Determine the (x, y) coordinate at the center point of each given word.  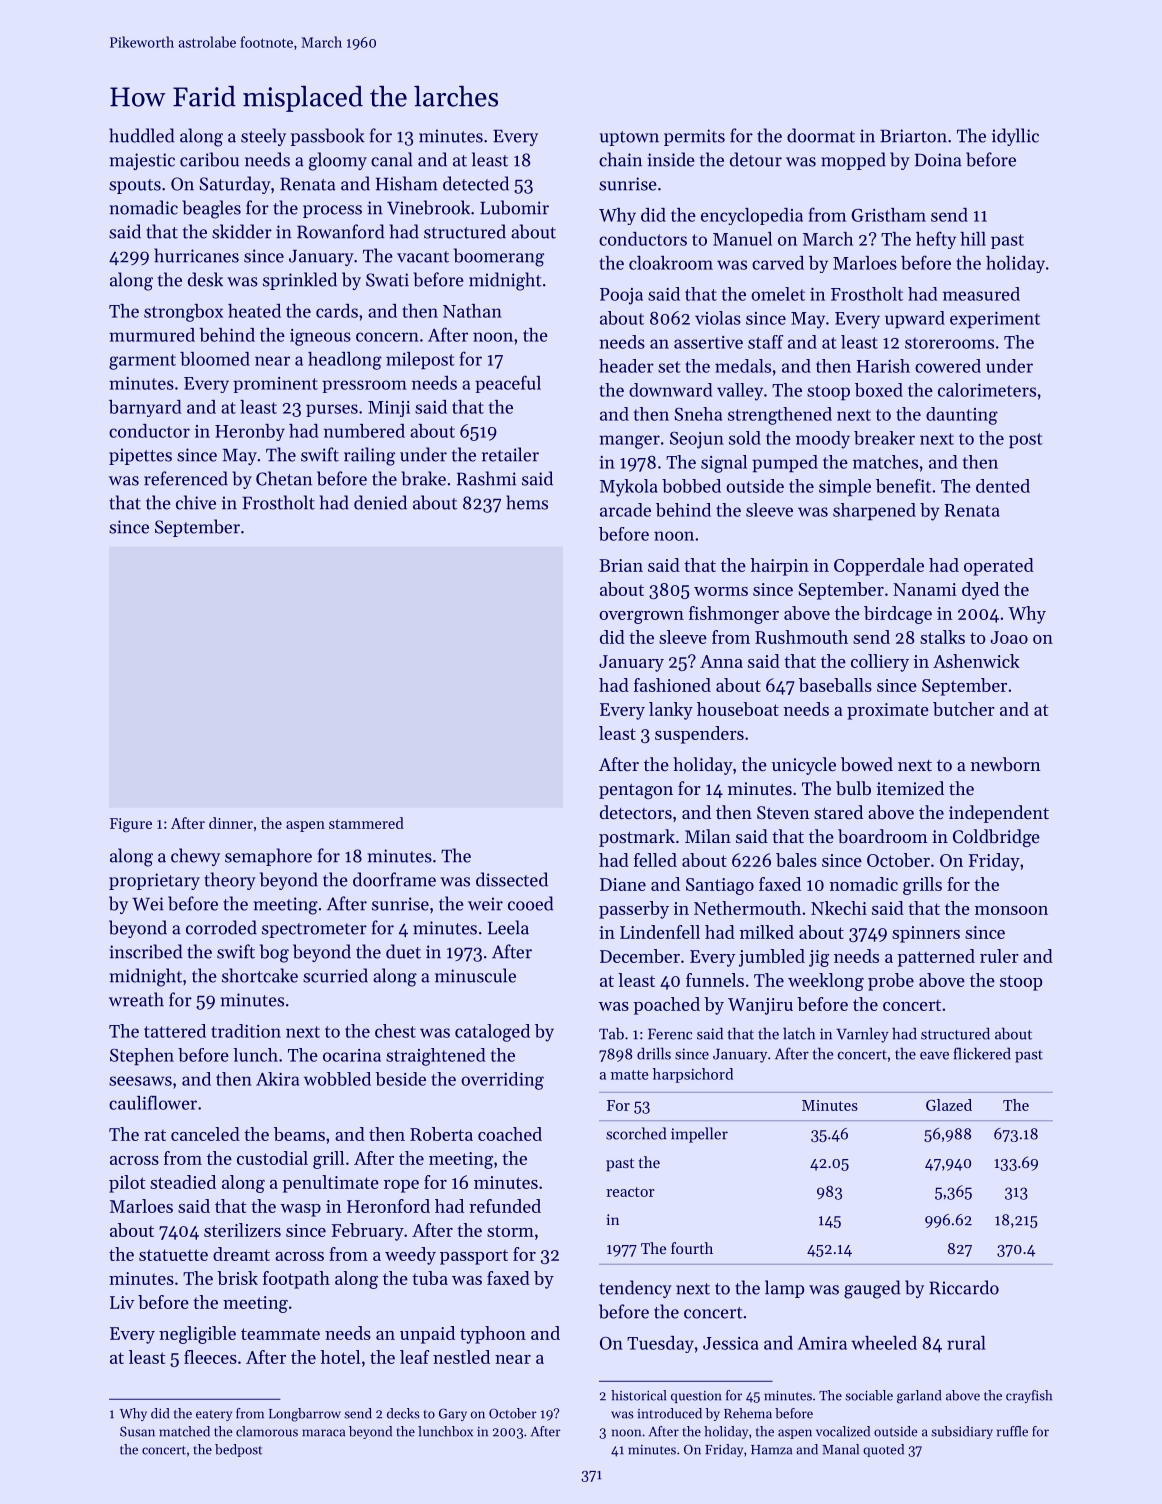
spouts (135, 186)
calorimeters (987, 390)
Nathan (472, 311)
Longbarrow (305, 1415)
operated (999, 567)
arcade (625, 510)
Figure (131, 825)
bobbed (691, 486)
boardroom (883, 836)
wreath (136, 999)
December (640, 956)
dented (1003, 486)
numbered (364, 431)
